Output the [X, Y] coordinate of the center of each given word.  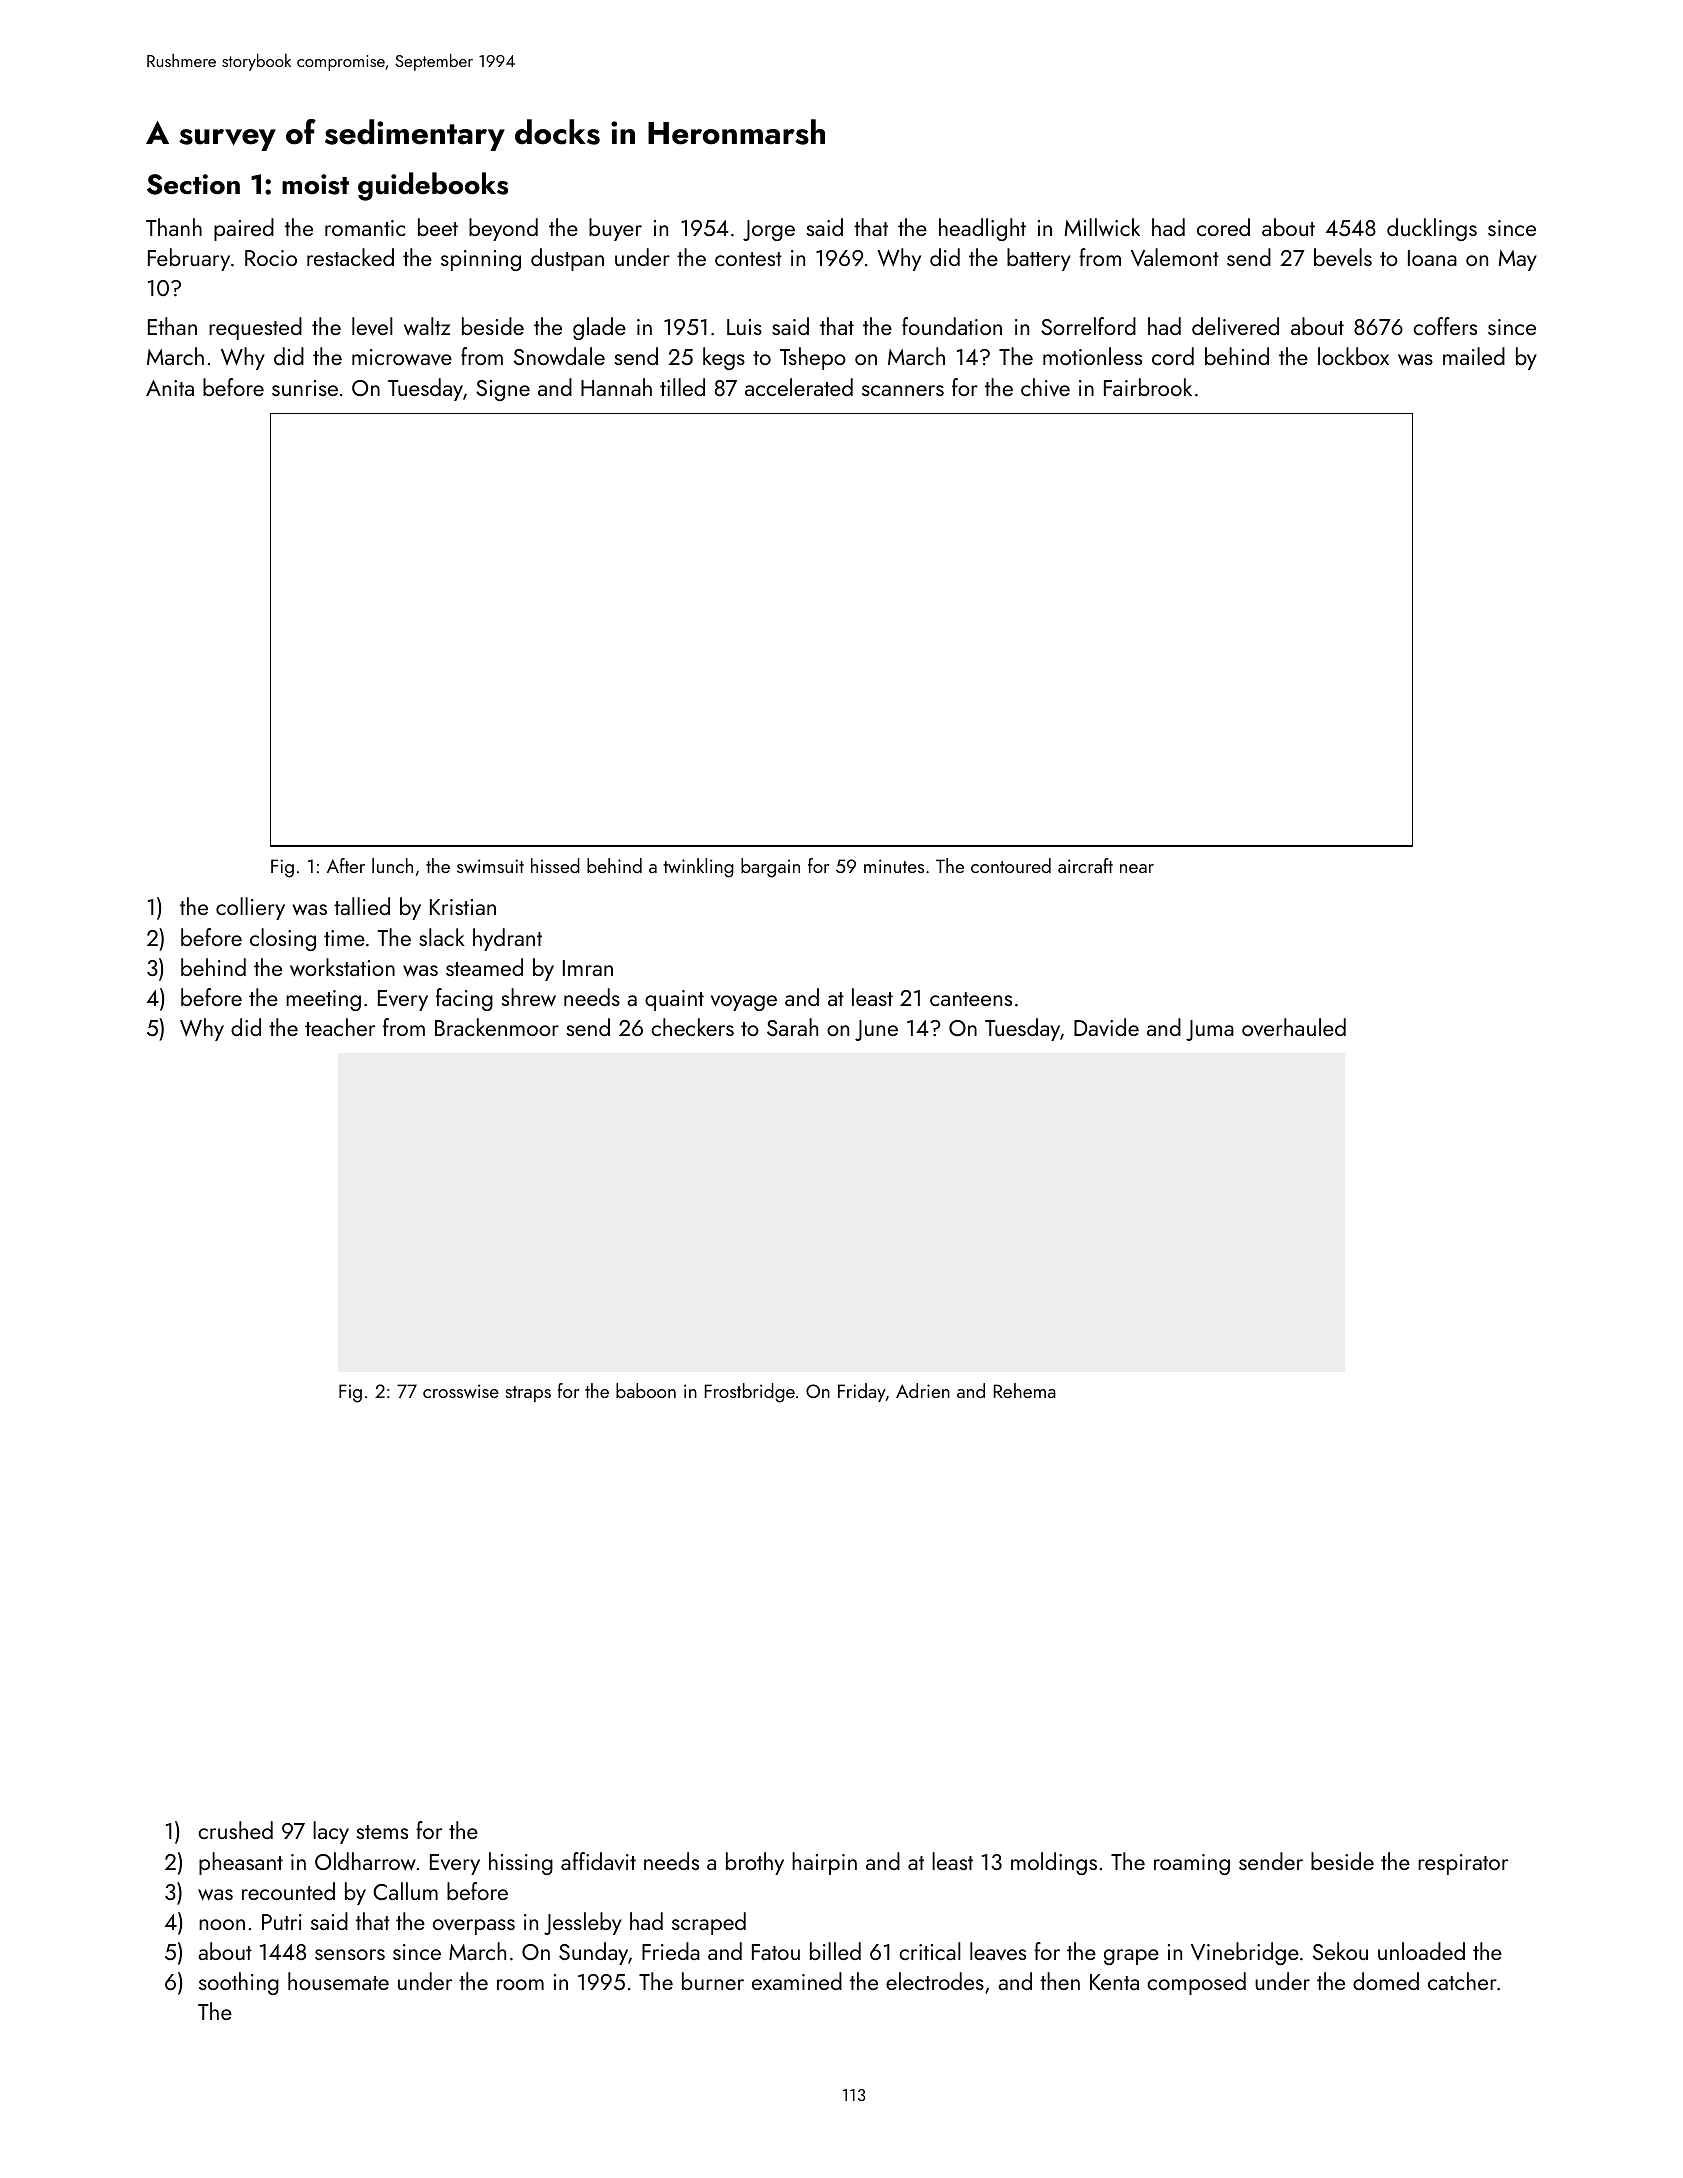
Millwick [1102, 227]
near [1137, 868]
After [346, 865]
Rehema [1025, 1390]
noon [222, 1924]
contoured [1011, 865]
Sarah [792, 1027]
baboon [646, 1390]
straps [528, 1394]
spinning [481, 260]
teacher [340, 1027]
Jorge [769, 230]
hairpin [824, 1863]
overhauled [1294, 1027]
